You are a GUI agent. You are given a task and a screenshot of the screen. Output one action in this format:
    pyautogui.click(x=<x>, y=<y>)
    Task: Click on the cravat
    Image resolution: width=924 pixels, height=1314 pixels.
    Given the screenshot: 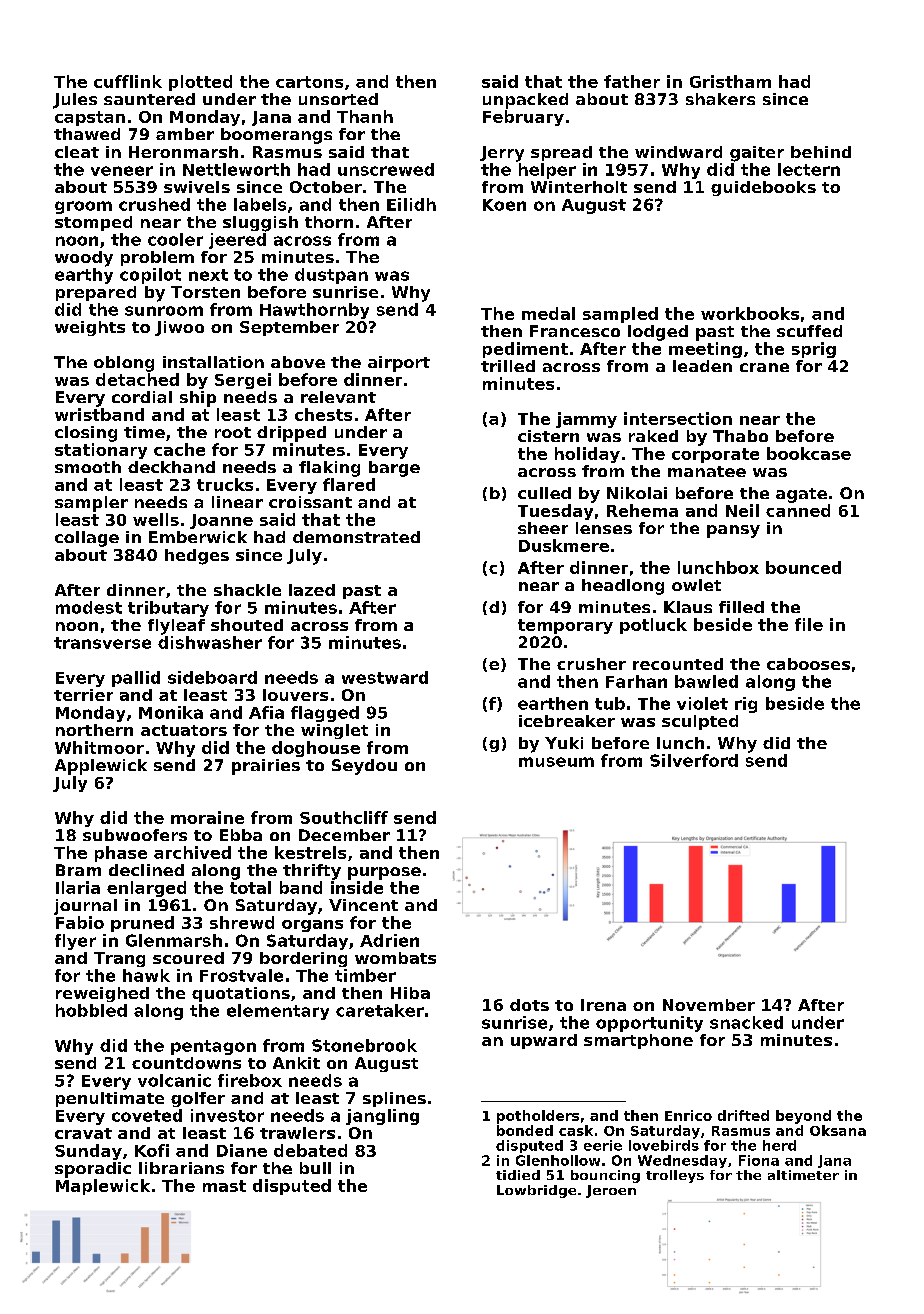 What is the action you would take?
    pyautogui.click(x=83, y=1133)
